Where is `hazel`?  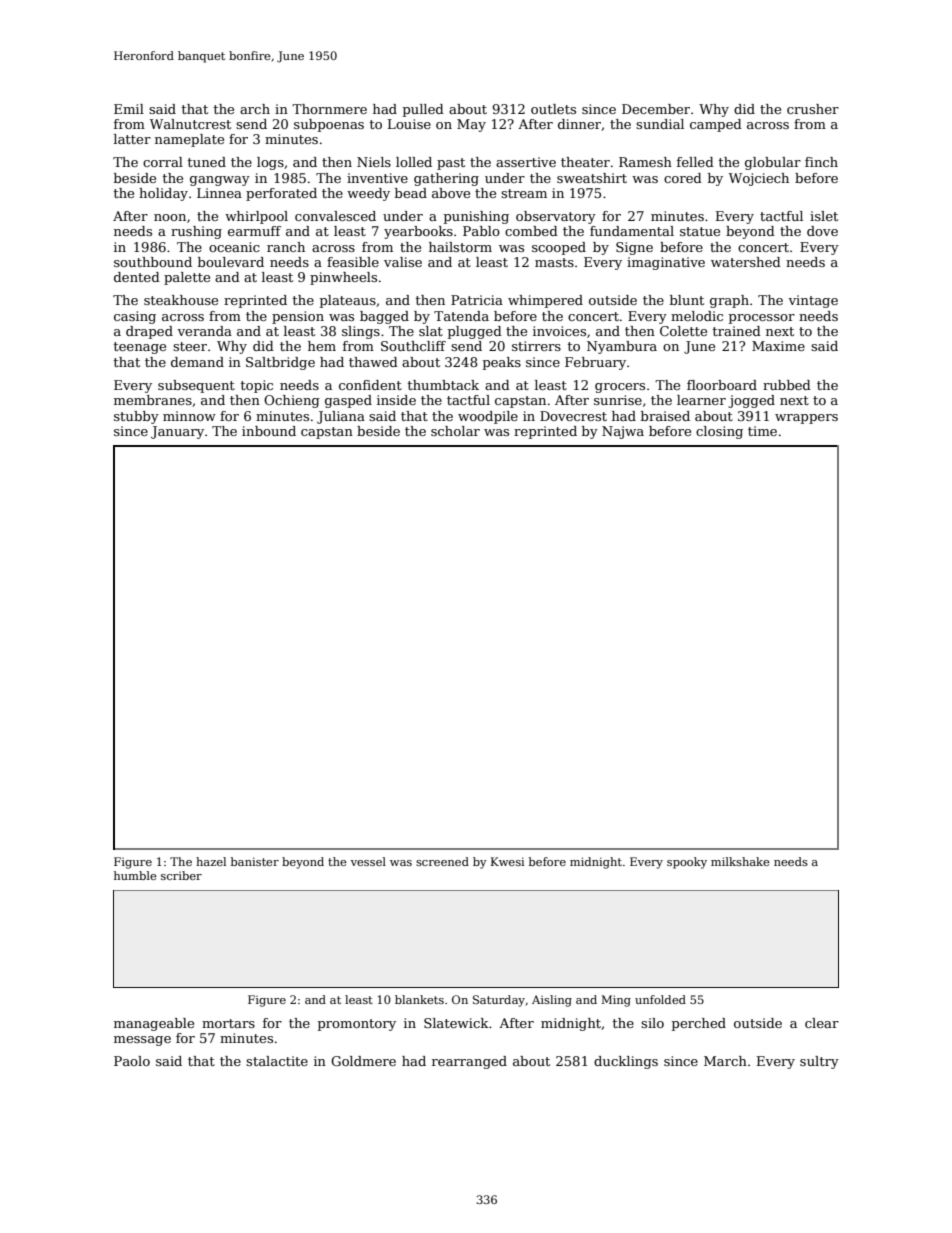
hazel is located at coordinates (211, 861).
